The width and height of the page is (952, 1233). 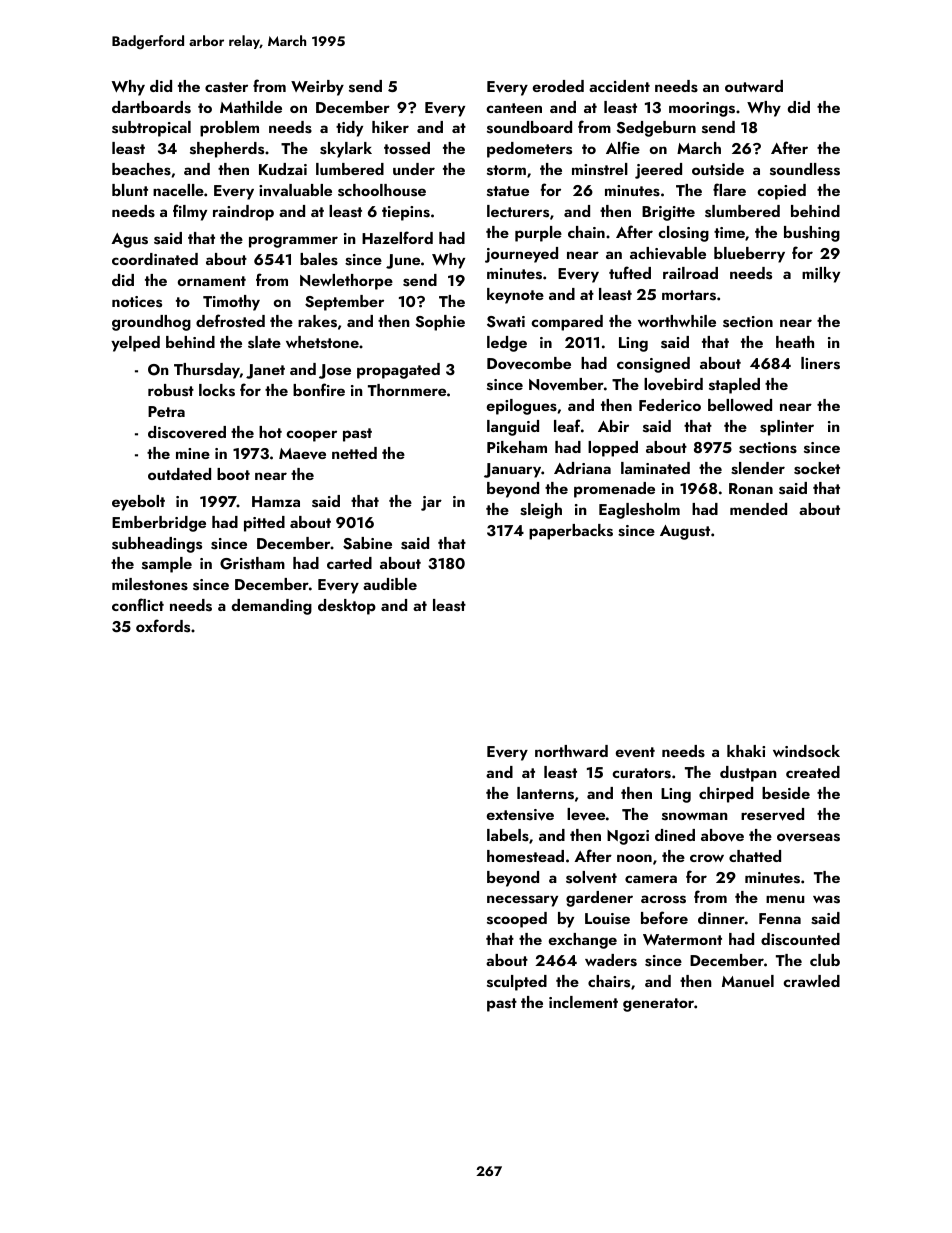 I want to click on Weirby, so click(x=317, y=88).
